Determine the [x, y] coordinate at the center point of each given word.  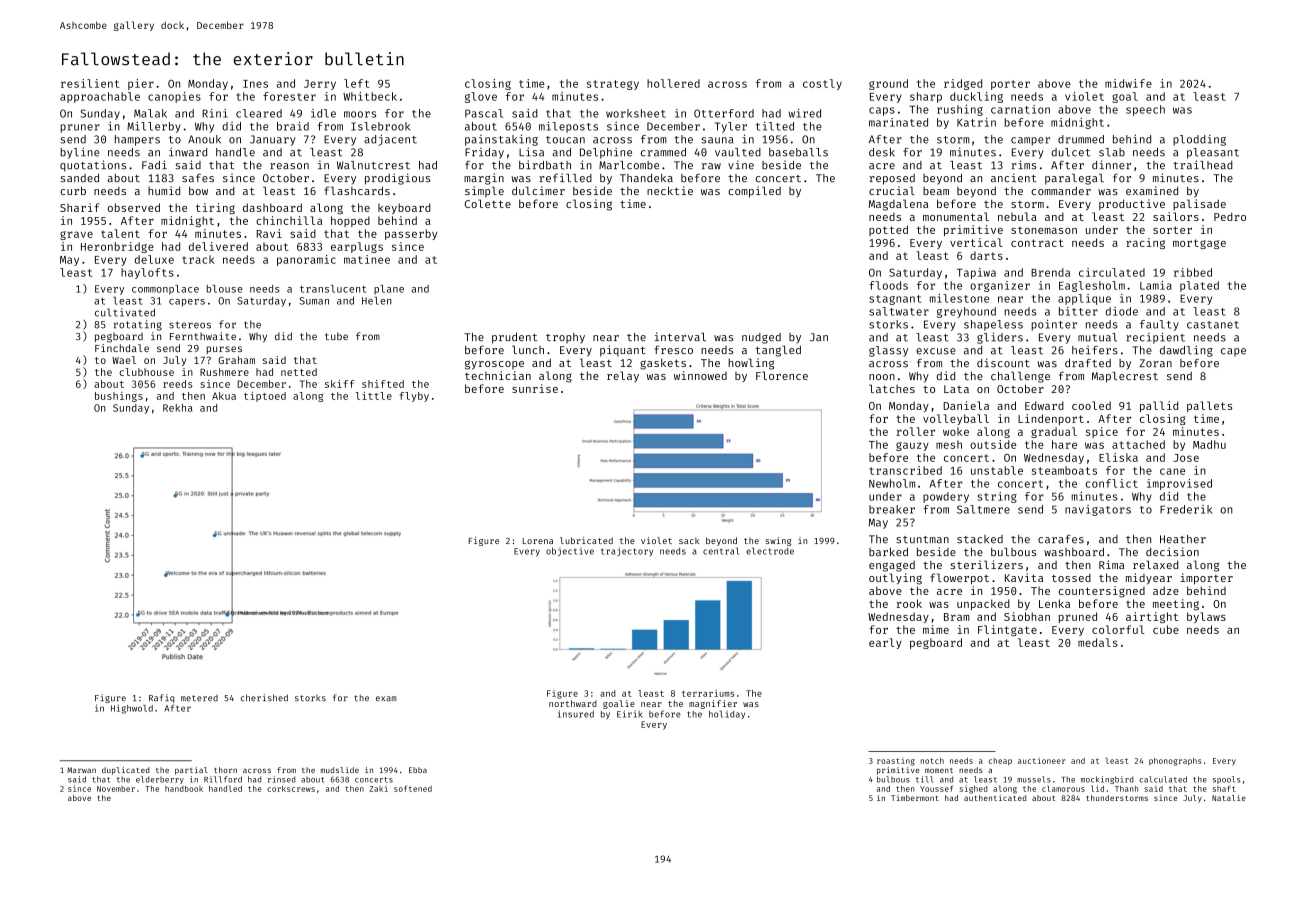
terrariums [708, 693]
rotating [138, 325]
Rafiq [161, 698]
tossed [1071, 578]
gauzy [912, 446]
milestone [959, 298]
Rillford [223, 779]
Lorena [538, 541]
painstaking [501, 140]
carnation [1020, 109]
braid [293, 126]
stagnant [895, 300]
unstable [997, 470]
